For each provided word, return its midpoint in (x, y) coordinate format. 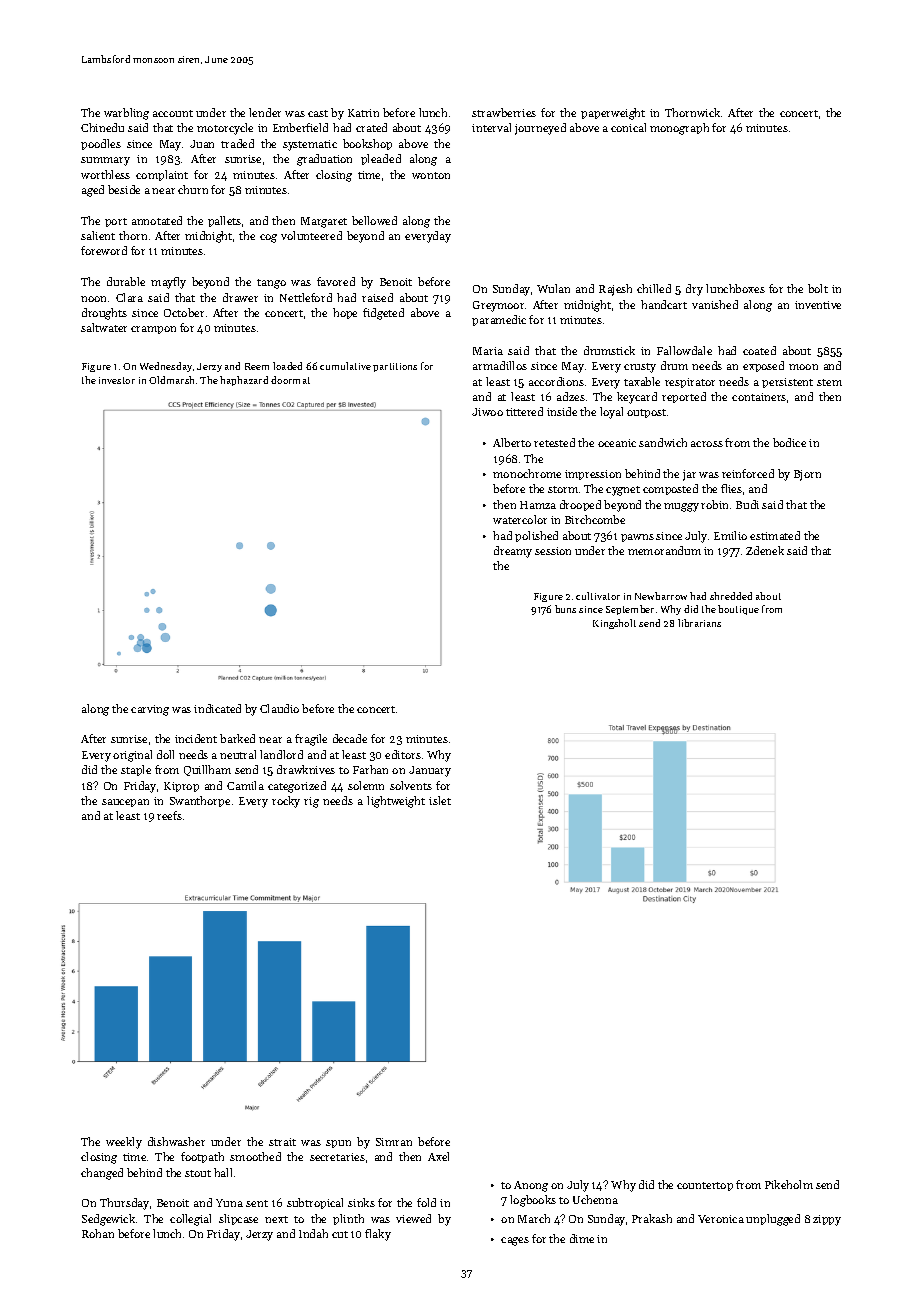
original (132, 756)
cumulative (345, 366)
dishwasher (176, 1141)
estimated (775, 535)
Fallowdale (684, 350)
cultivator (598, 596)
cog (268, 238)
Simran (394, 1142)
